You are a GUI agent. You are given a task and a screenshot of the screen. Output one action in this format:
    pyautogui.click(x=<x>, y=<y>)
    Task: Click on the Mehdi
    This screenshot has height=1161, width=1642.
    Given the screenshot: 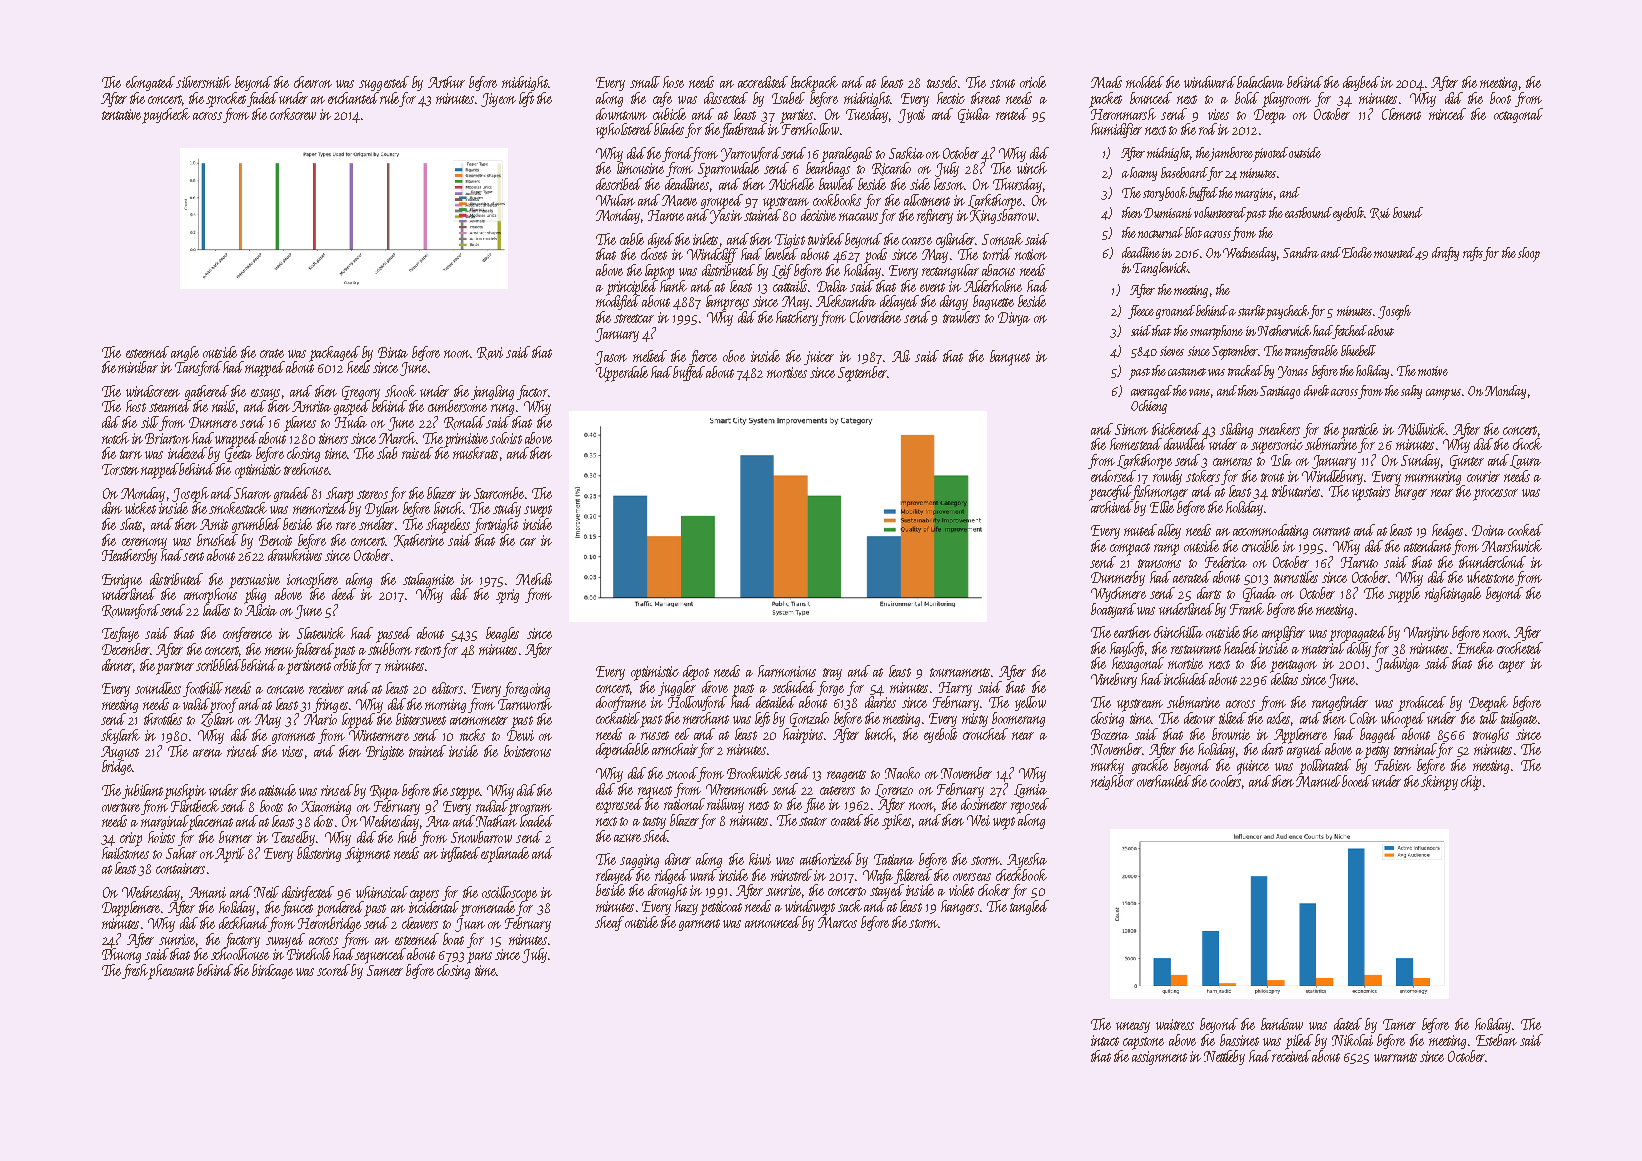 What is the action you would take?
    pyautogui.click(x=534, y=579)
